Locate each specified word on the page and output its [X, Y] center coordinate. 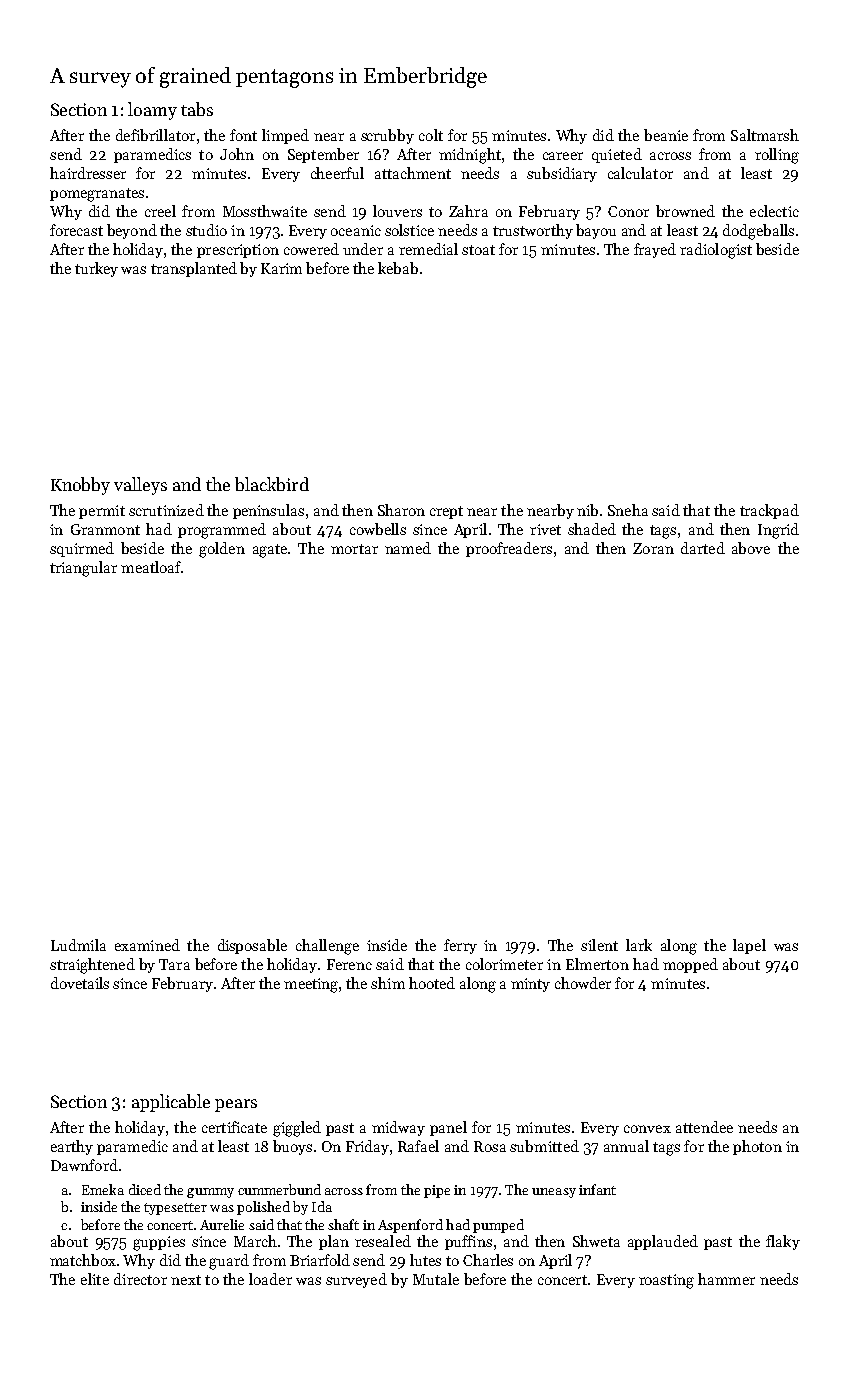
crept [446, 512]
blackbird [272, 484]
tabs [197, 109]
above [751, 548]
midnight [470, 156]
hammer [726, 1279]
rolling [777, 156]
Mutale [436, 1279]
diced [145, 1189]
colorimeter [504, 964]
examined [147, 945]
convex [647, 1129]
